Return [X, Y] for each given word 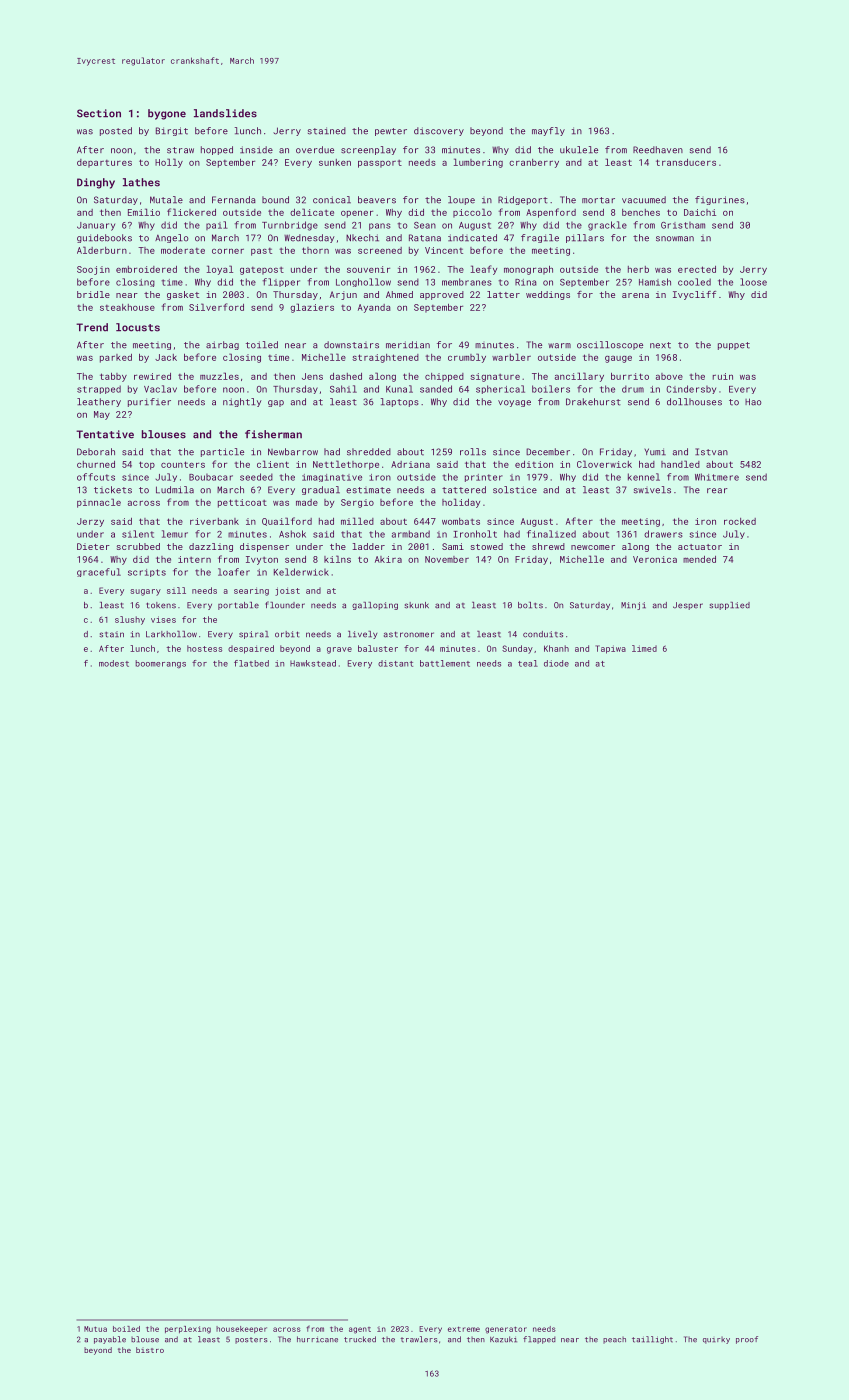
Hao [753, 402]
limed [644, 648]
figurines [720, 200]
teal [528, 663]
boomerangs [160, 664]
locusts [138, 327]
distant [395, 663]
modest [114, 663]
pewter [391, 132]
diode [556, 663]
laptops [400, 402]
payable [110, 1340]
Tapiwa [610, 649]
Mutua [95, 1329]
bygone [167, 114]
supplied [729, 606]
